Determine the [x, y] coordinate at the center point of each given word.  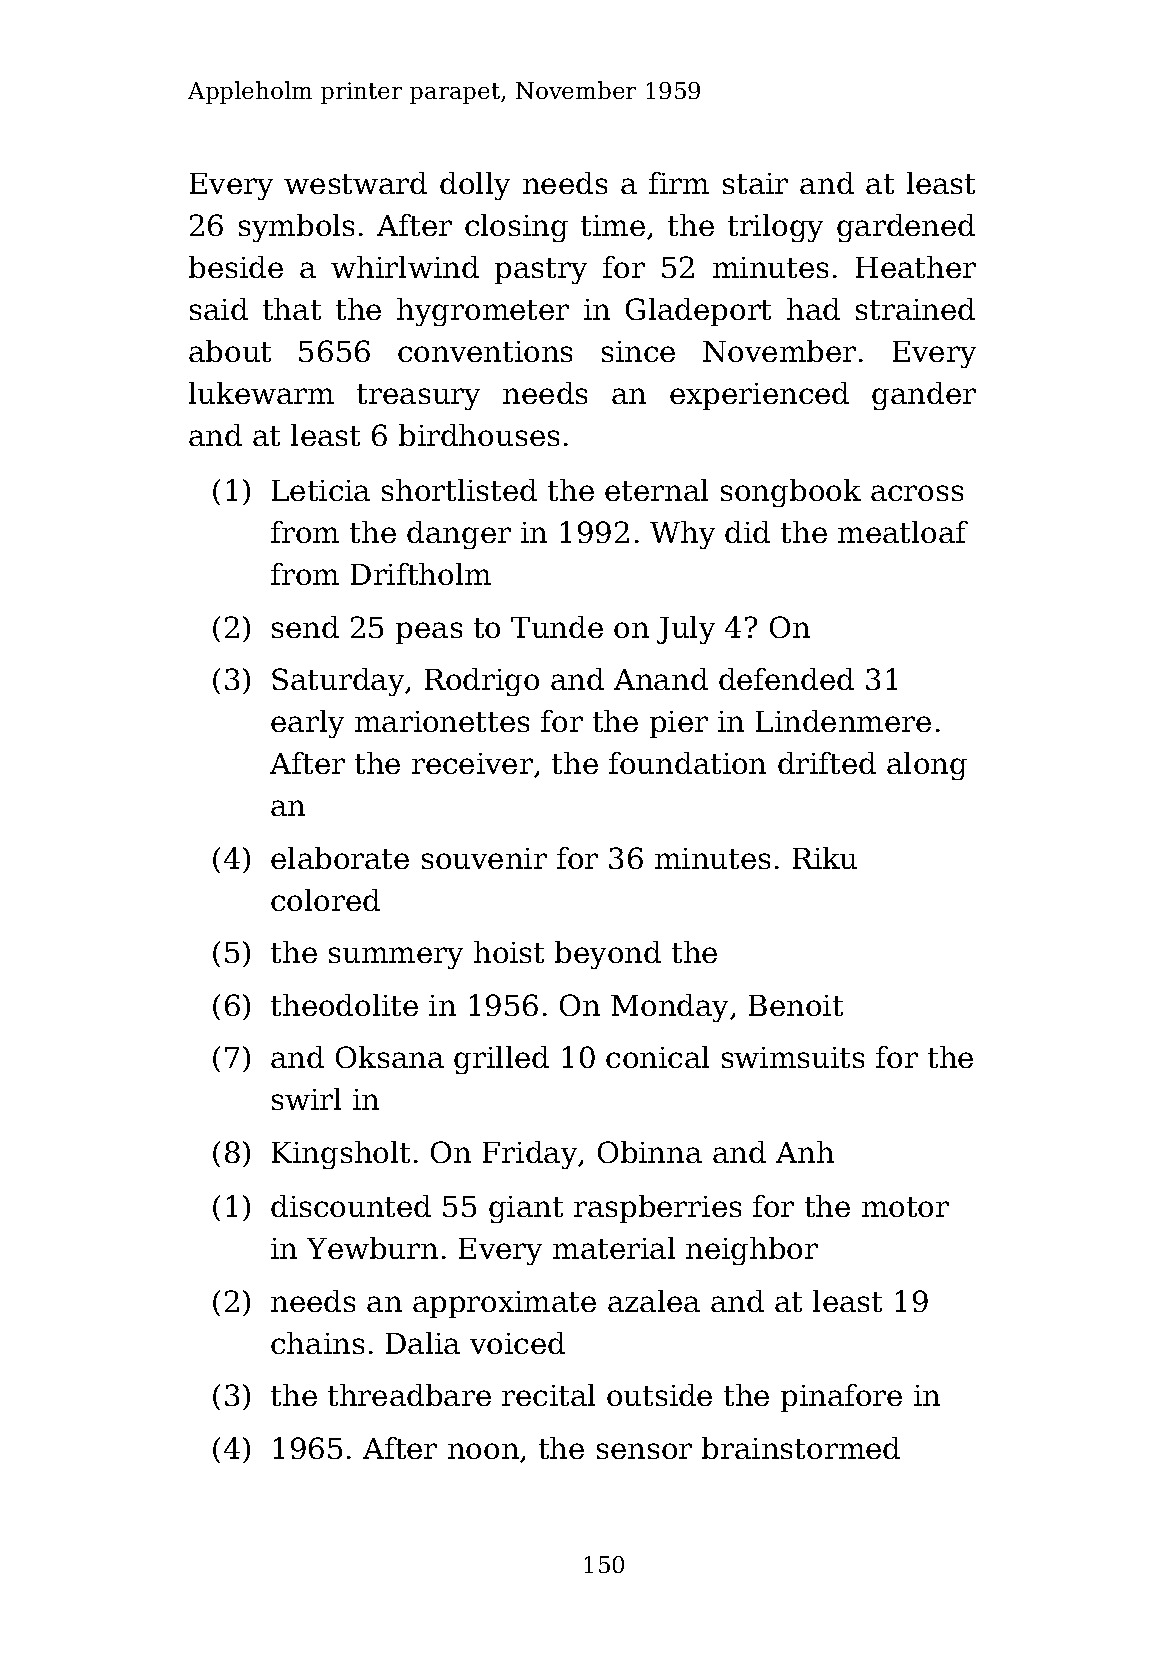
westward [355, 183]
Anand [661, 679]
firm [679, 183]
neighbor [752, 1251]
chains [317, 1343]
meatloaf [903, 532]
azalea [654, 1301]
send [305, 627]
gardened [906, 228]
